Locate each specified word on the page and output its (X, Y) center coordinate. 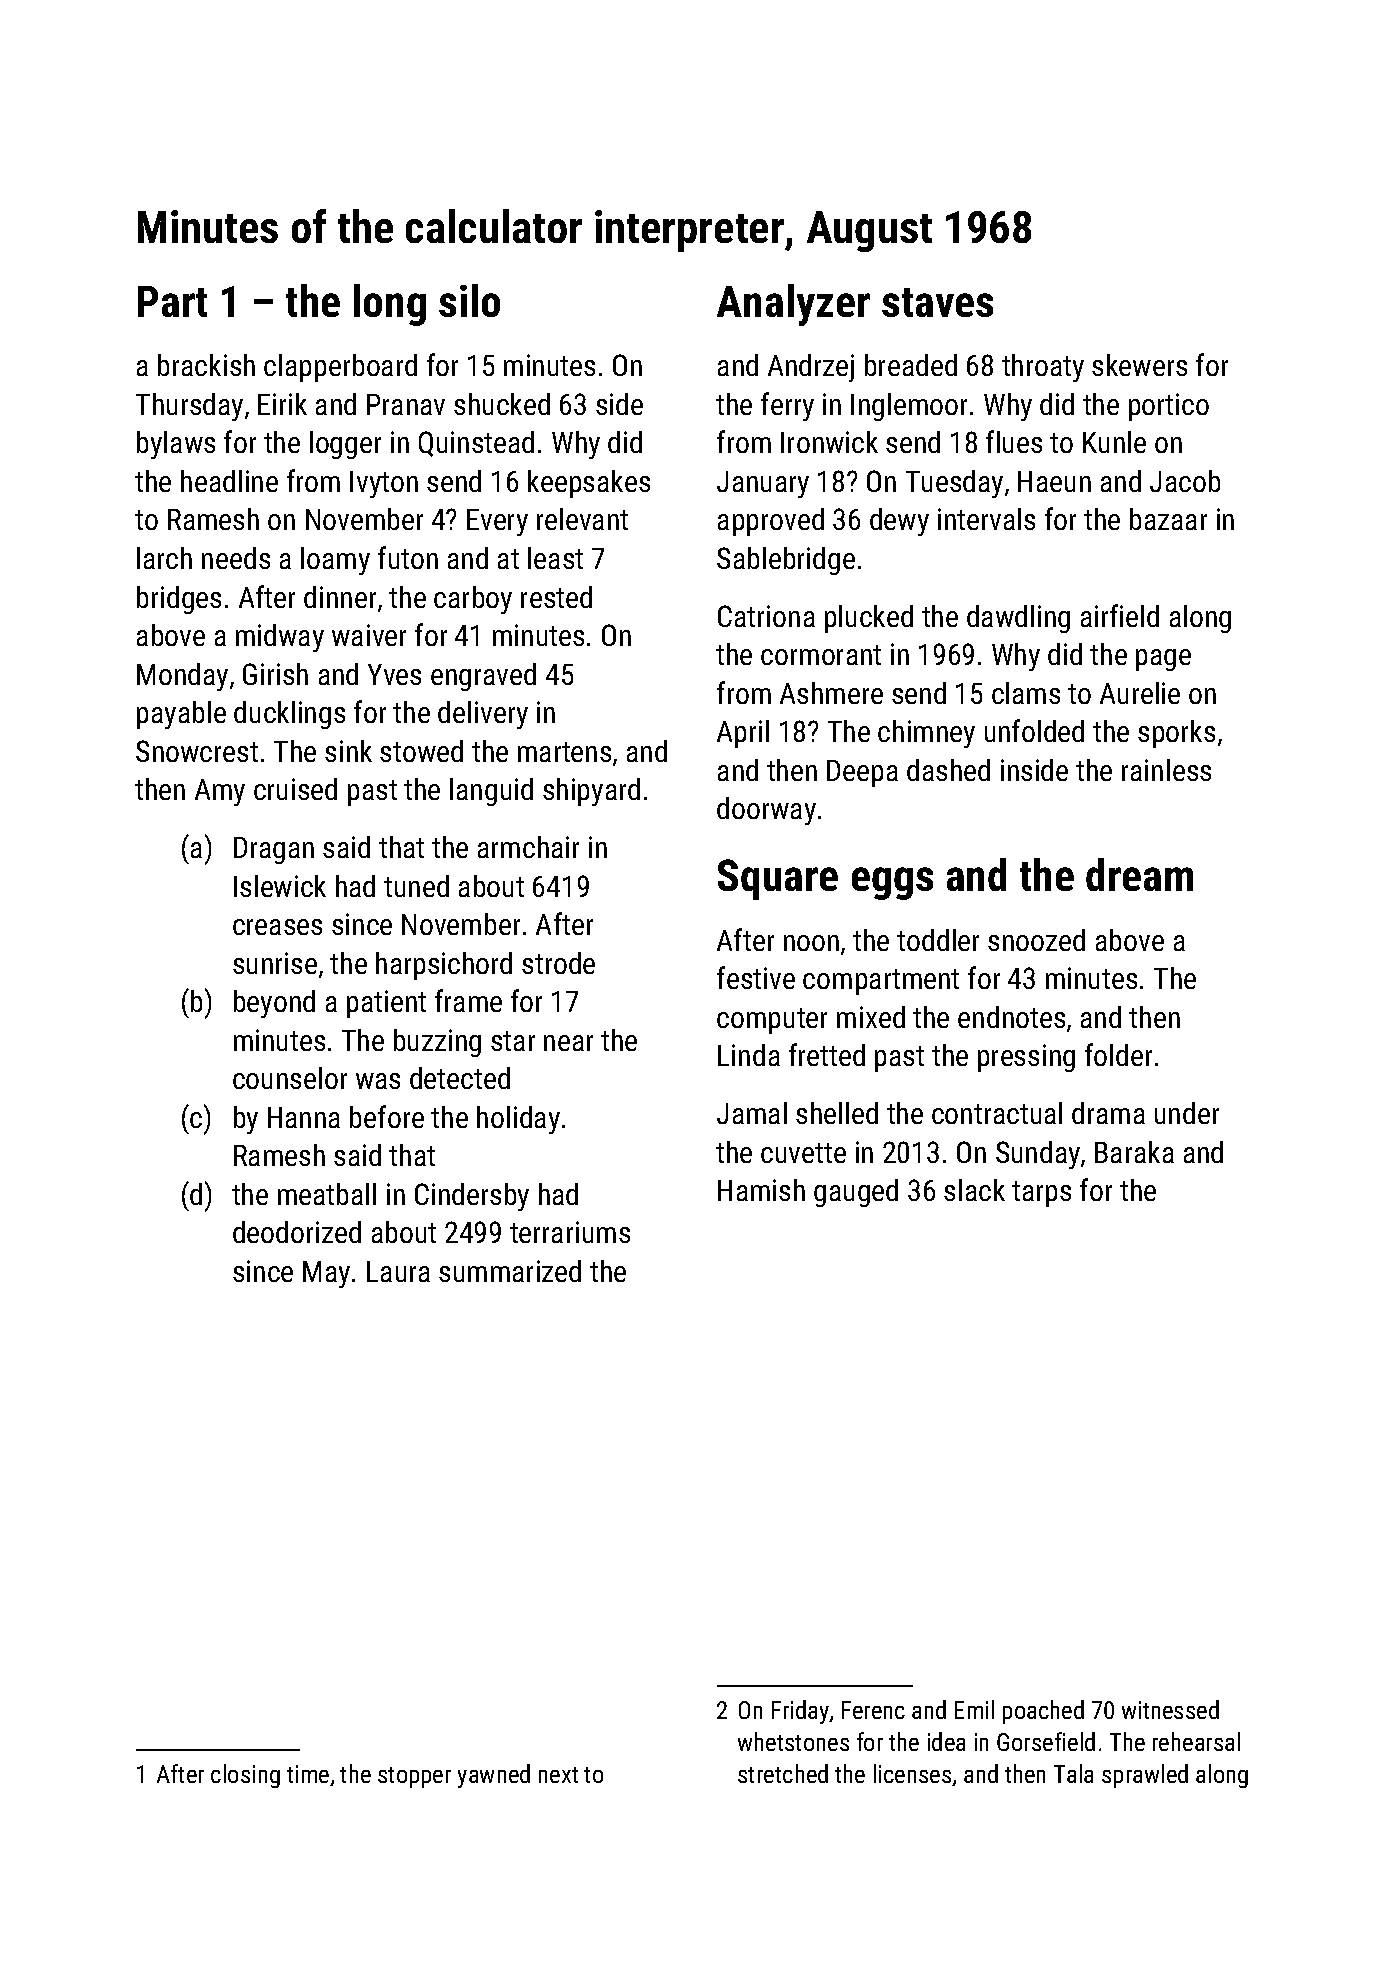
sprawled (1145, 1776)
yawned (494, 1776)
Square (778, 879)
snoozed (1036, 940)
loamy (335, 561)
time (308, 1774)
